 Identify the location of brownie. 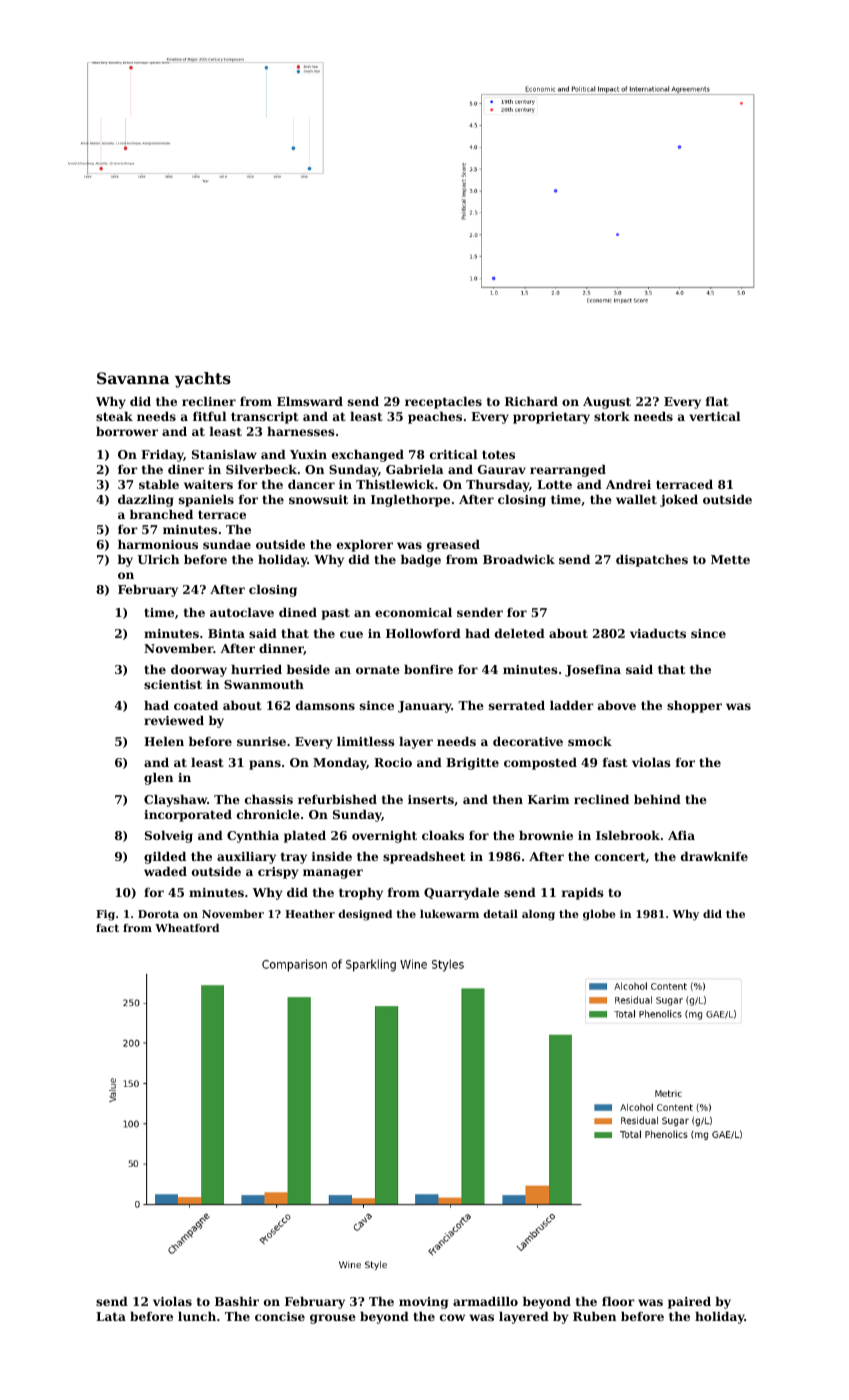
(546, 835).
